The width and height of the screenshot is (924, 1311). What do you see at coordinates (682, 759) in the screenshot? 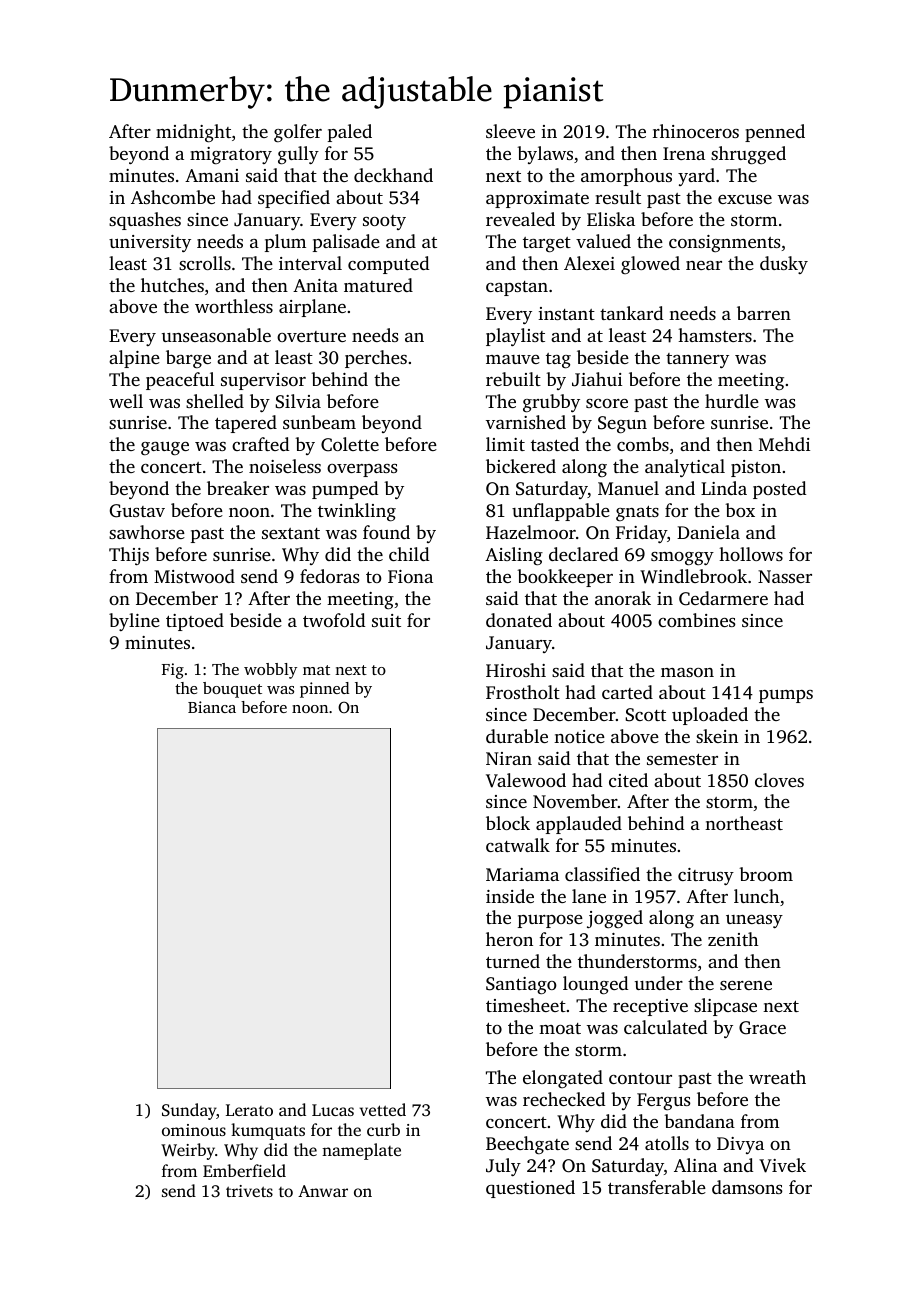
I see `semester` at bounding box center [682, 759].
